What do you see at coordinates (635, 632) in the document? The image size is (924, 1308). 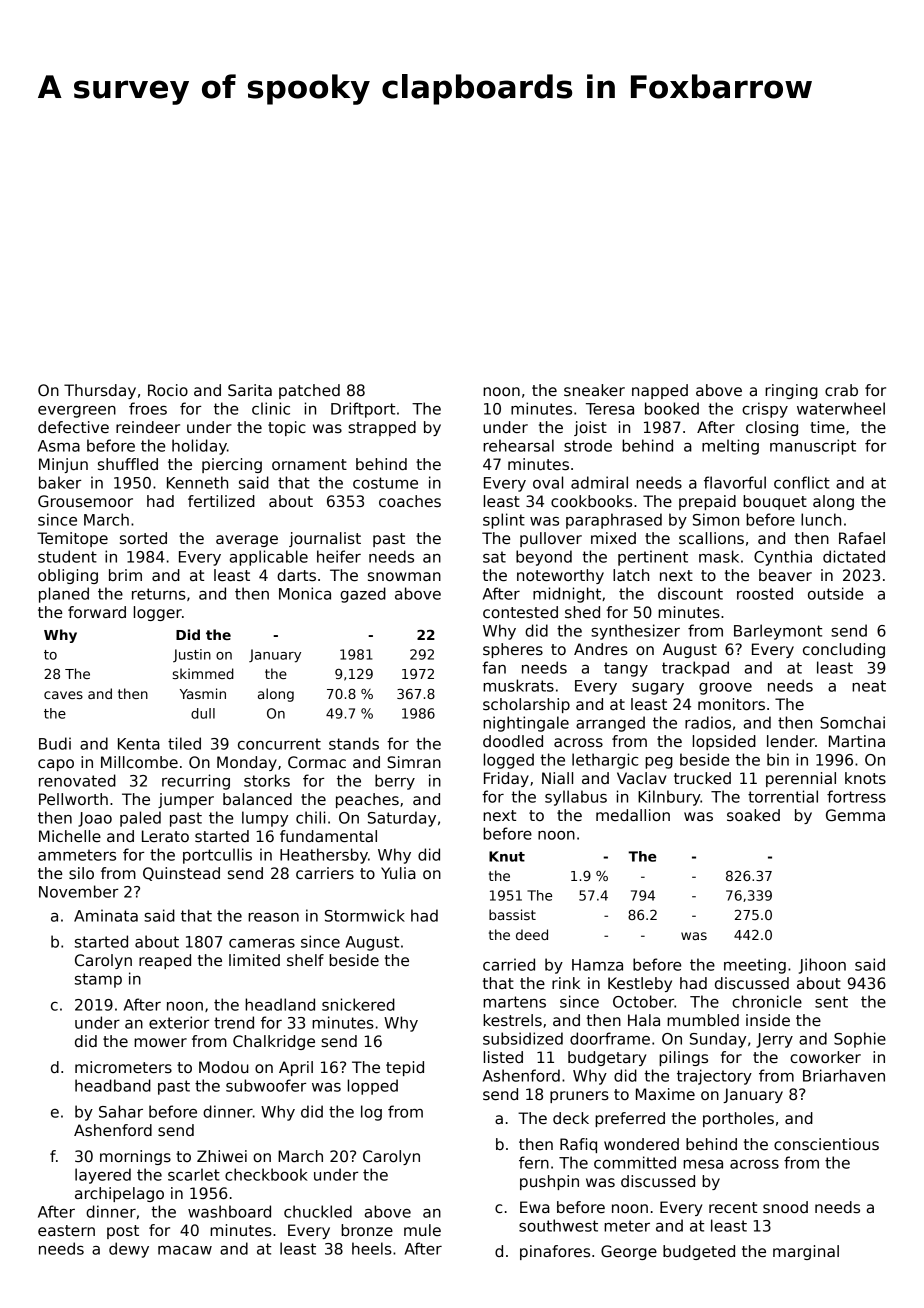 I see `synthesizer` at bounding box center [635, 632].
